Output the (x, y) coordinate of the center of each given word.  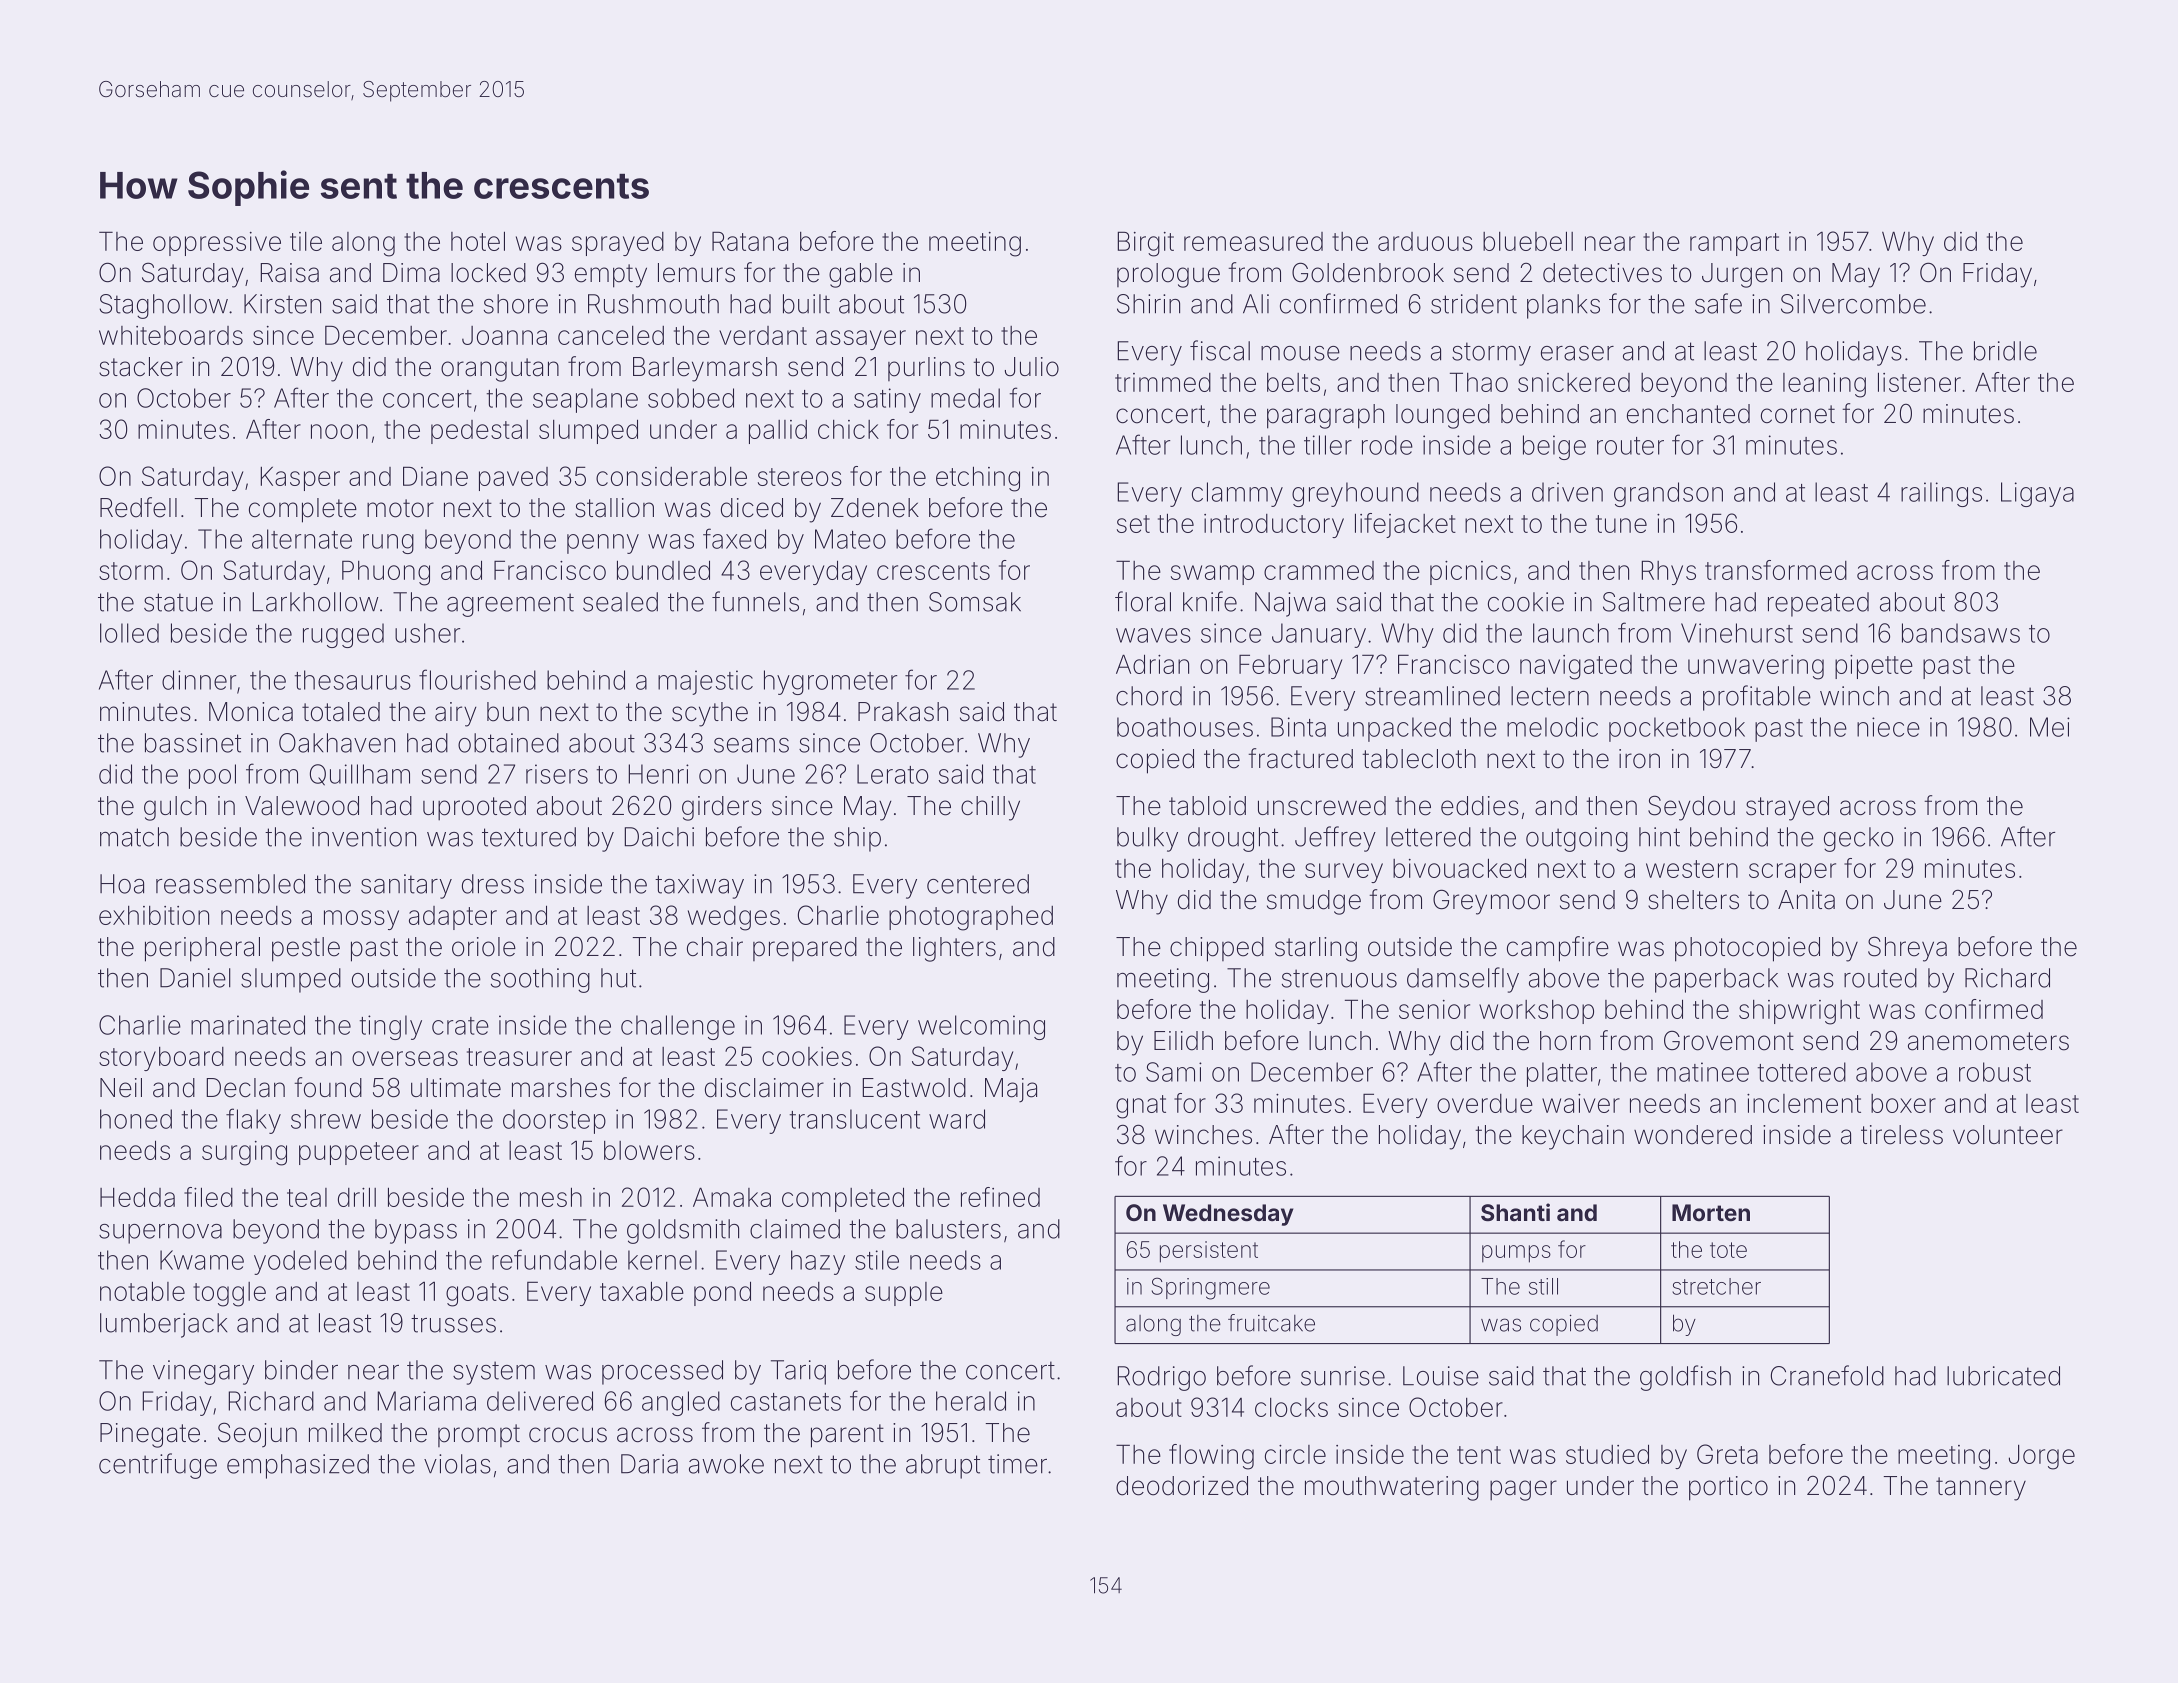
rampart (1734, 244)
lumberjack (163, 1325)
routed (1880, 978)
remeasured (1253, 241)
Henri (658, 774)
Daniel (195, 978)
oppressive (217, 244)
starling (1316, 949)
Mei (2050, 727)
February (1290, 666)
